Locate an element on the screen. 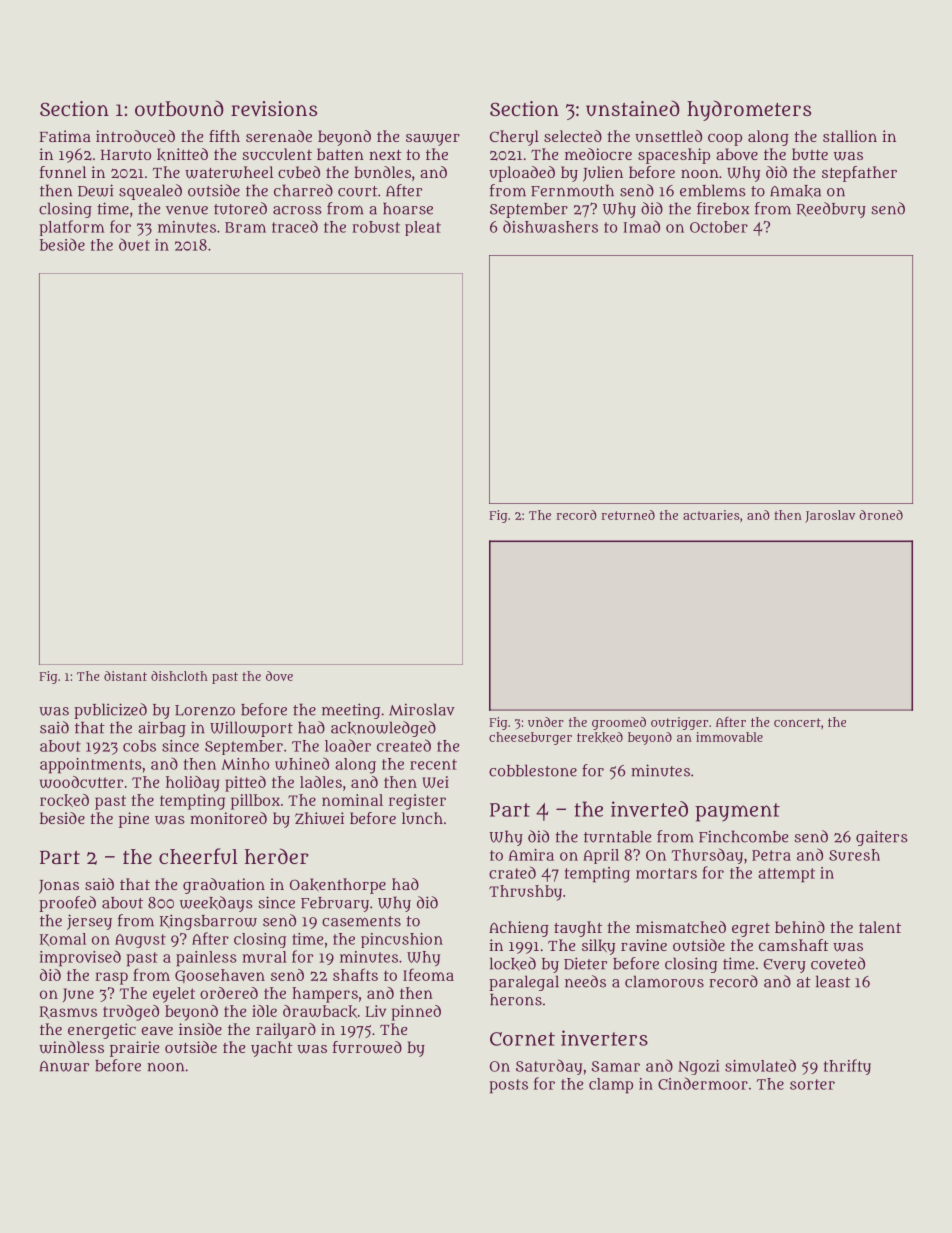 Image resolution: width=952 pixels, height=1233 pixels. duet is located at coordinates (134, 244).
